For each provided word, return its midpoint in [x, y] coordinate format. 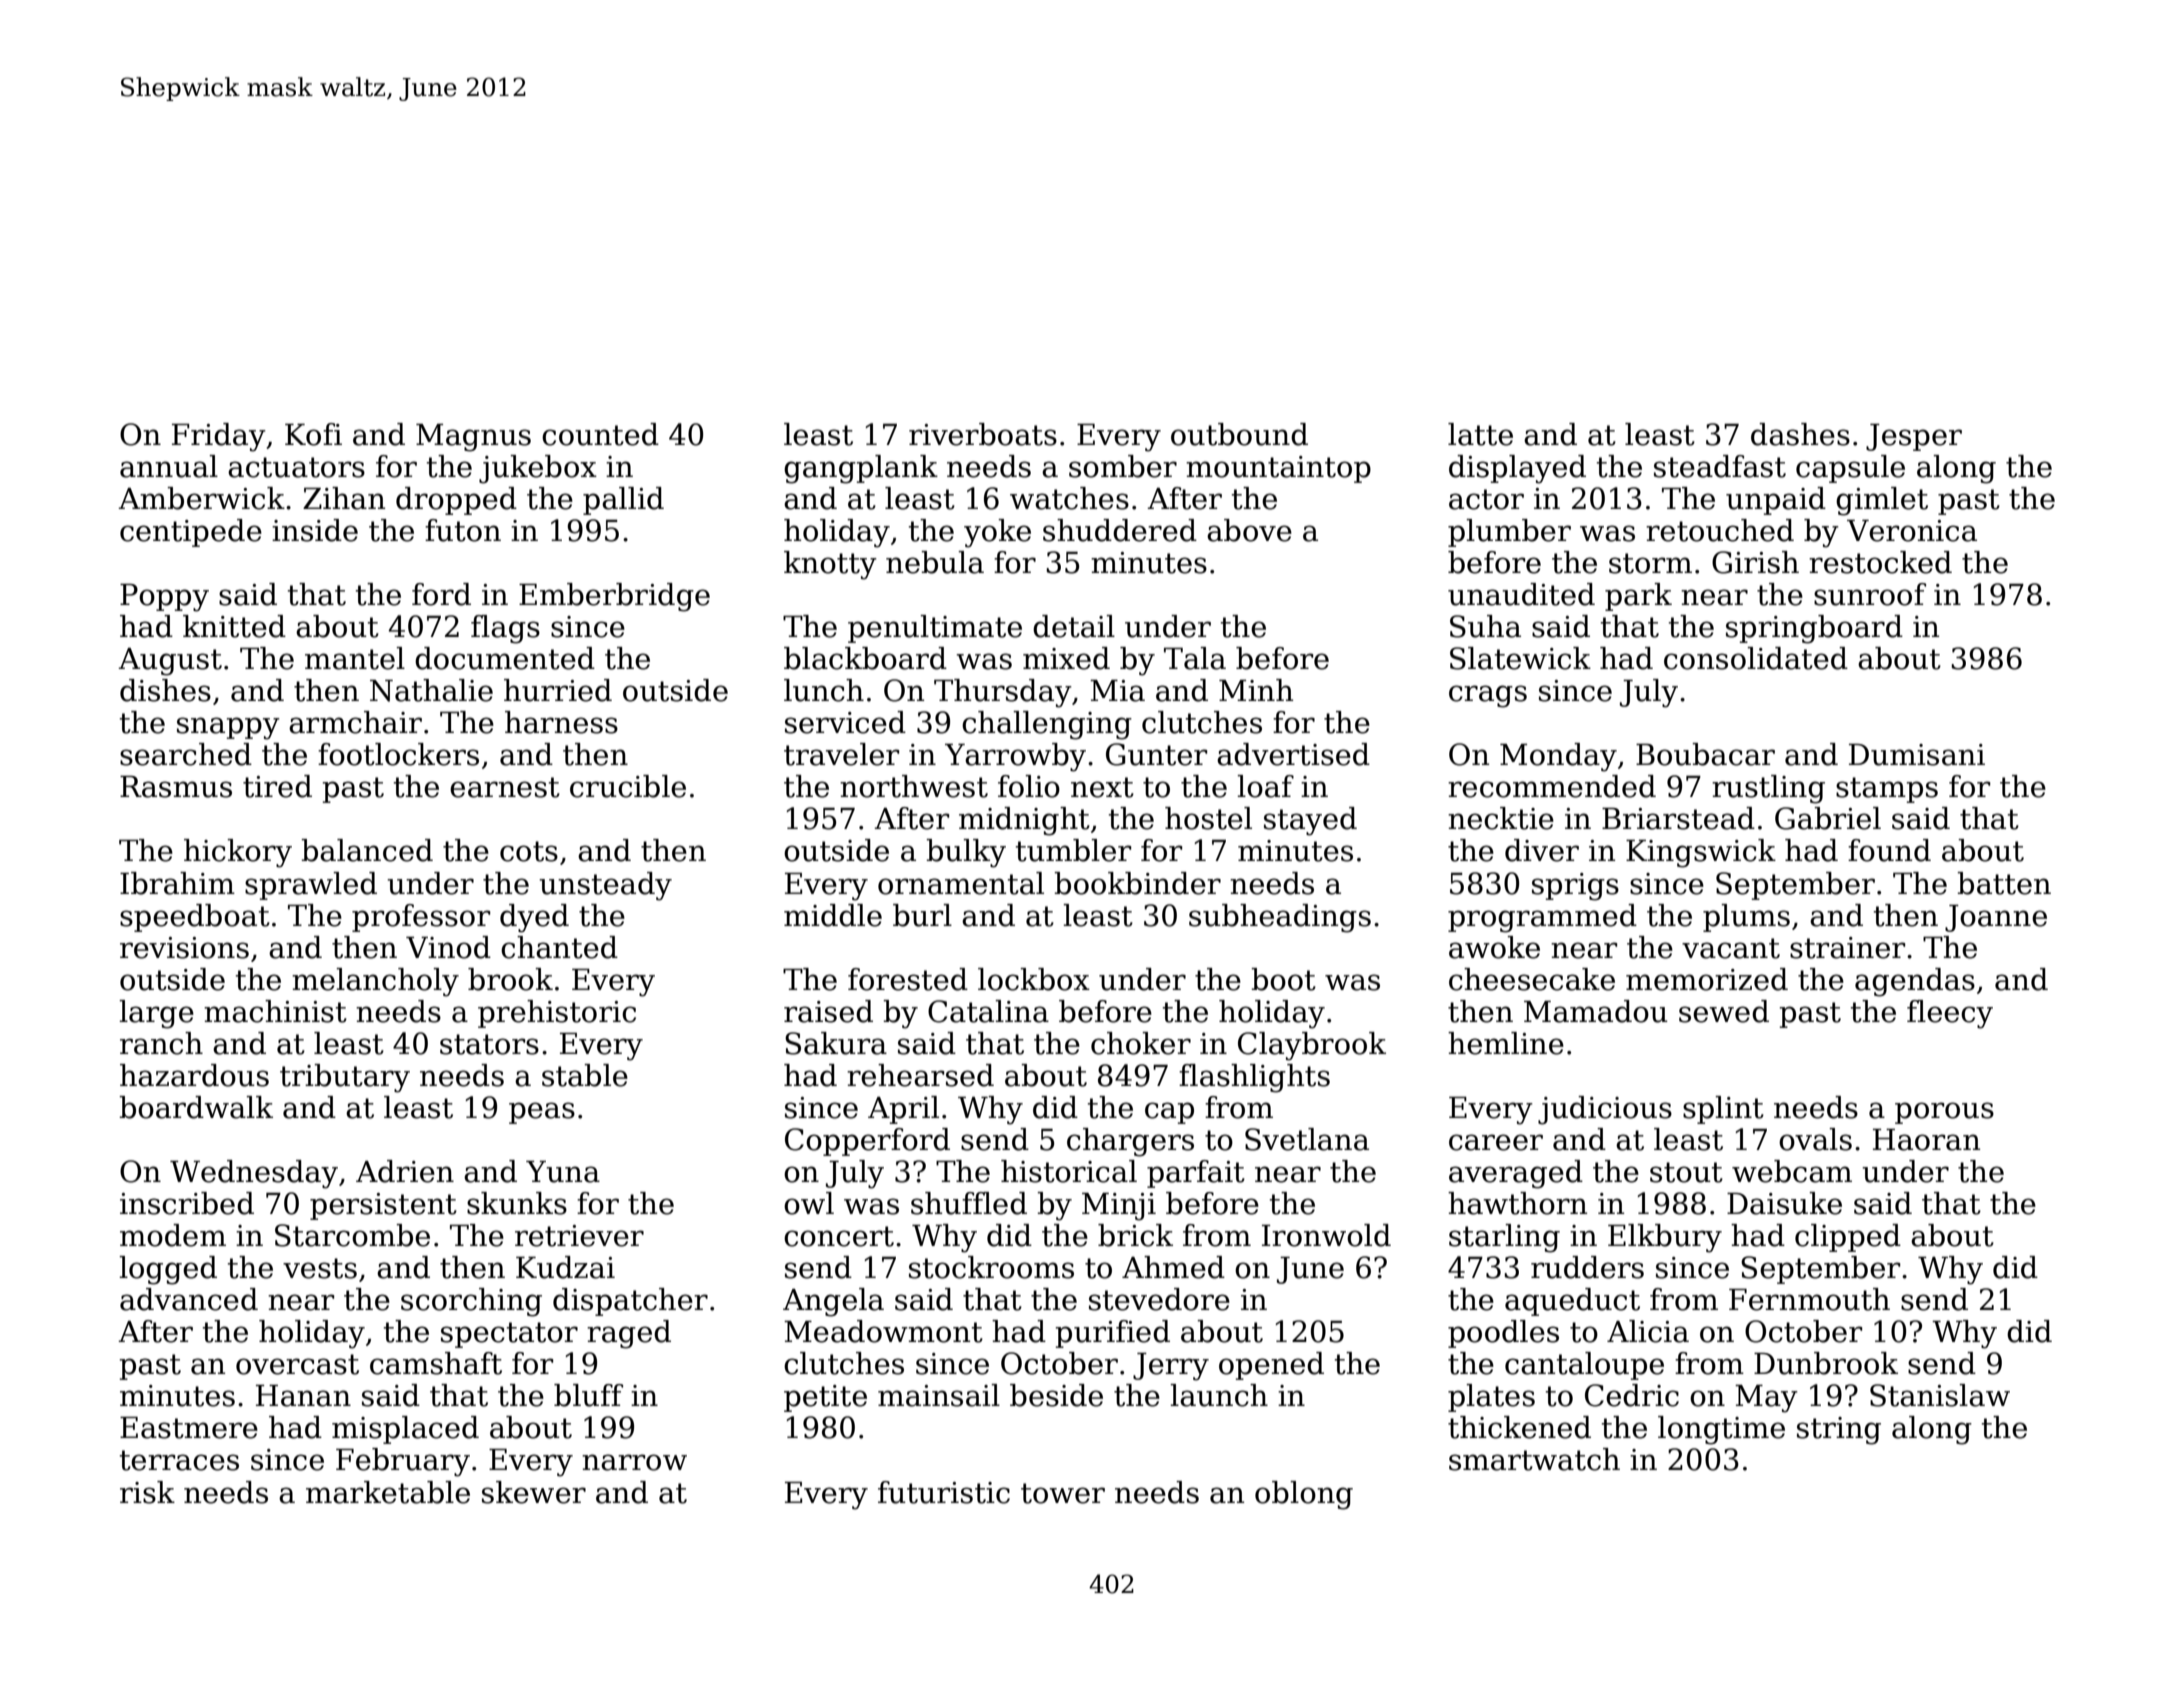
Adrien [405, 1171]
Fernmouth [1809, 1299]
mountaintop [1278, 469]
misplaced [405, 1430]
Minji [1119, 1207]
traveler [841, 754]
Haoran [1926, 1140]
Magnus [473, 438]
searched [186, 754]
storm [1650, 563]
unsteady [605, 886]
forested [908, 979]
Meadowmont [883, 1331]
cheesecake [1532, 979]
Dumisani [1917, 755]
